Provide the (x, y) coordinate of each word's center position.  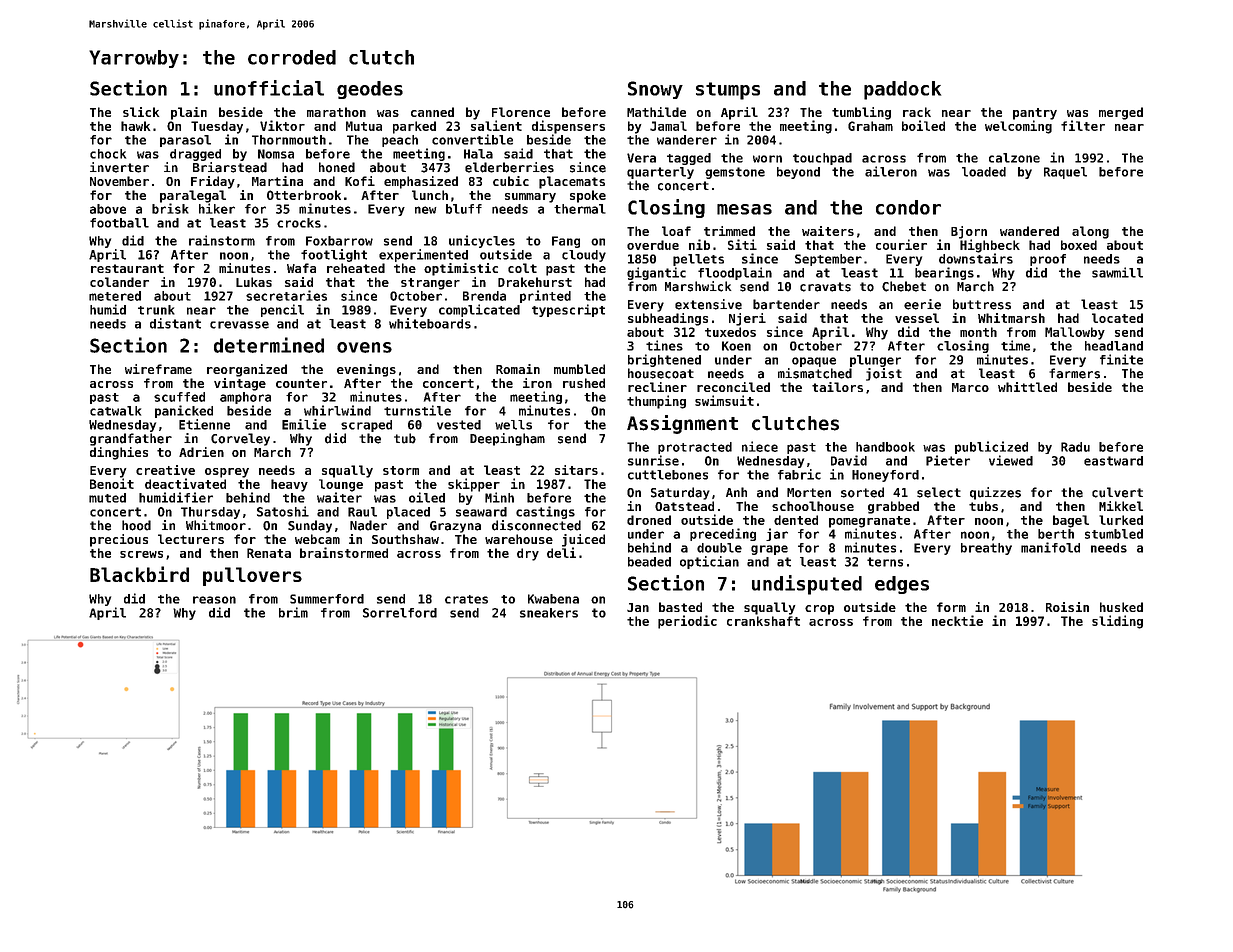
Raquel (1065, 173)
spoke (588, 196)
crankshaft (763, 621)
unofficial (269, 88)
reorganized (247, 370)
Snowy (655, 90)
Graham (870, 126)
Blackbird (139, 574)
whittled (1027, 387)
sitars (576, 470)
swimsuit (724, 400)
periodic (687, 622)
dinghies (119, 453)
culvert (1117, 492)
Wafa (301, 268)
